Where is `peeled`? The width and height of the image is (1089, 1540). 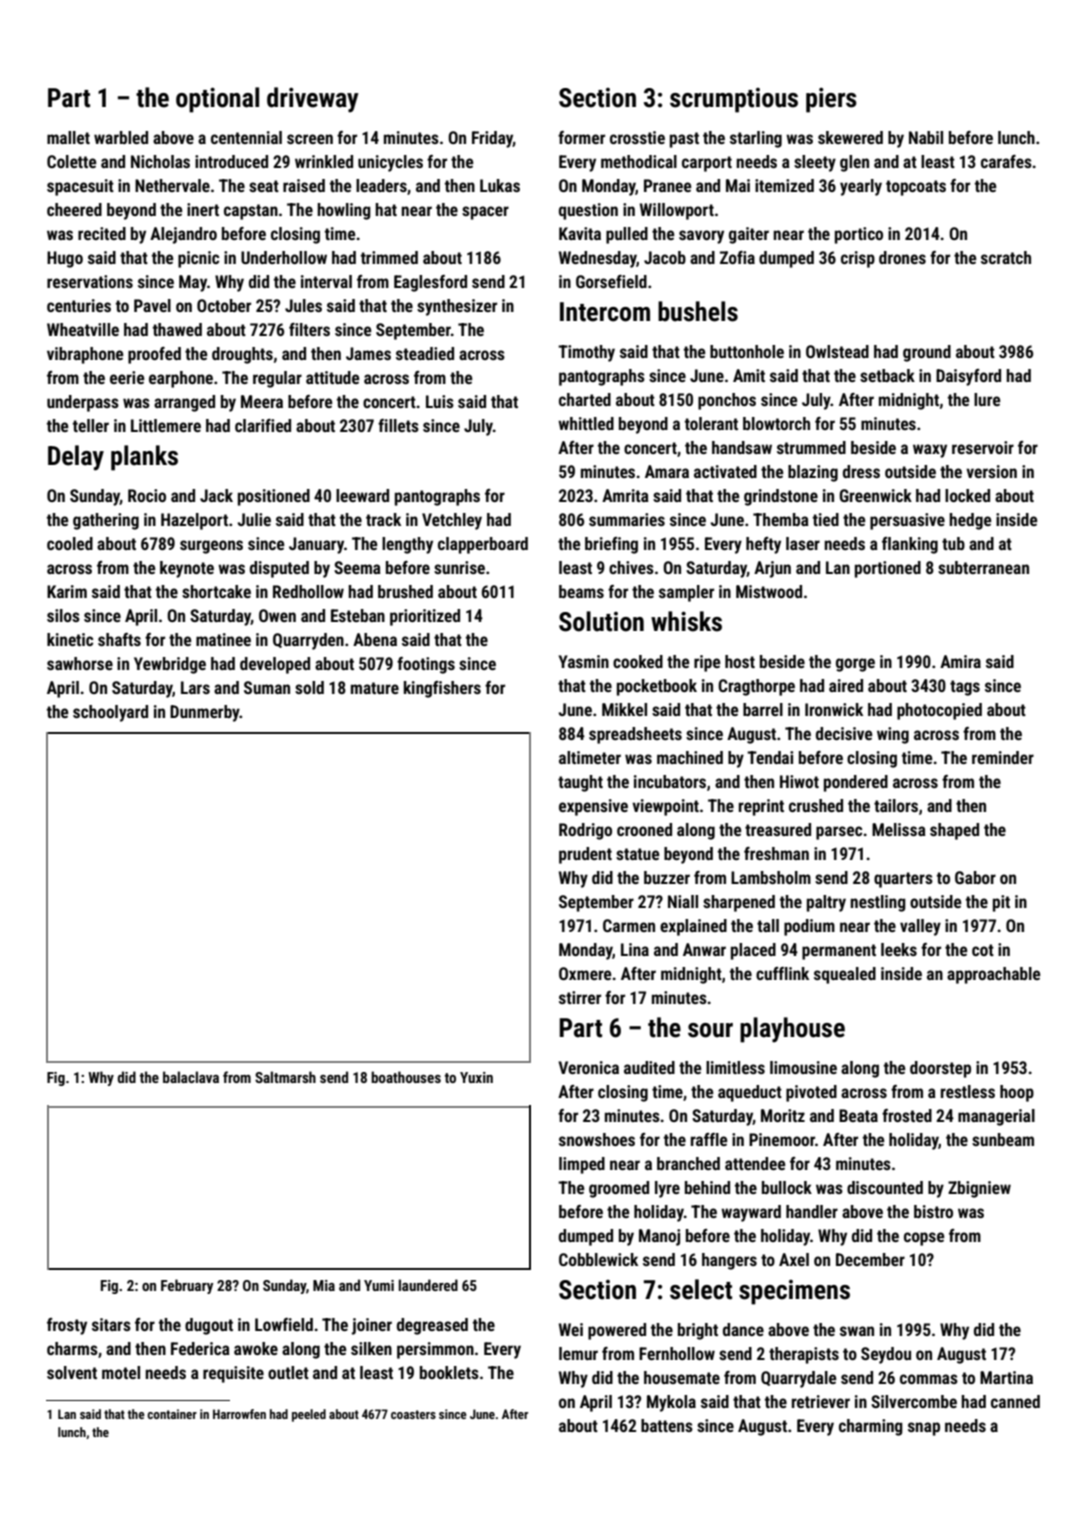
peeled is located at coordinates (309, 1415).
